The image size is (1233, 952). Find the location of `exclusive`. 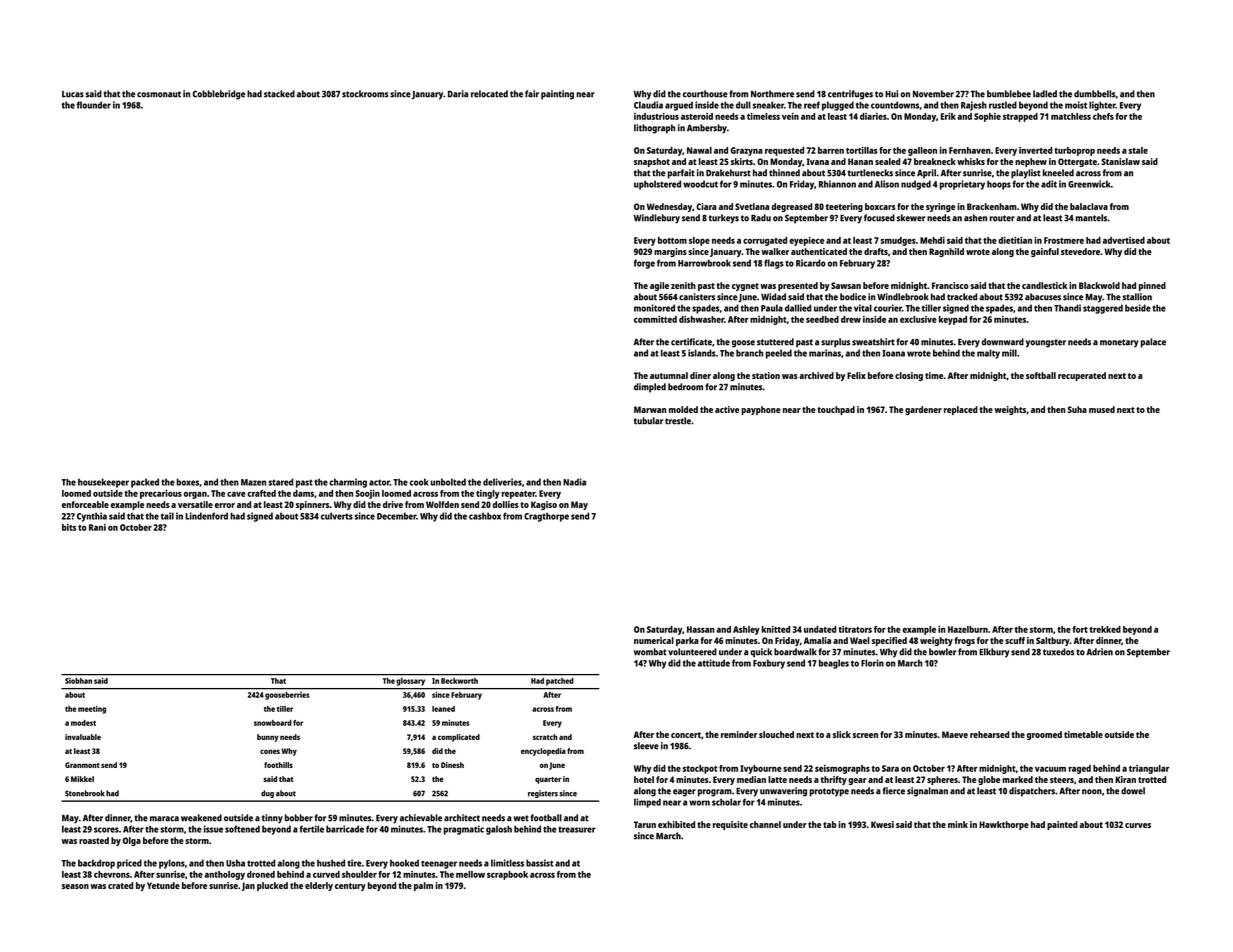

exclusive is located at coordinates (918, 319).
